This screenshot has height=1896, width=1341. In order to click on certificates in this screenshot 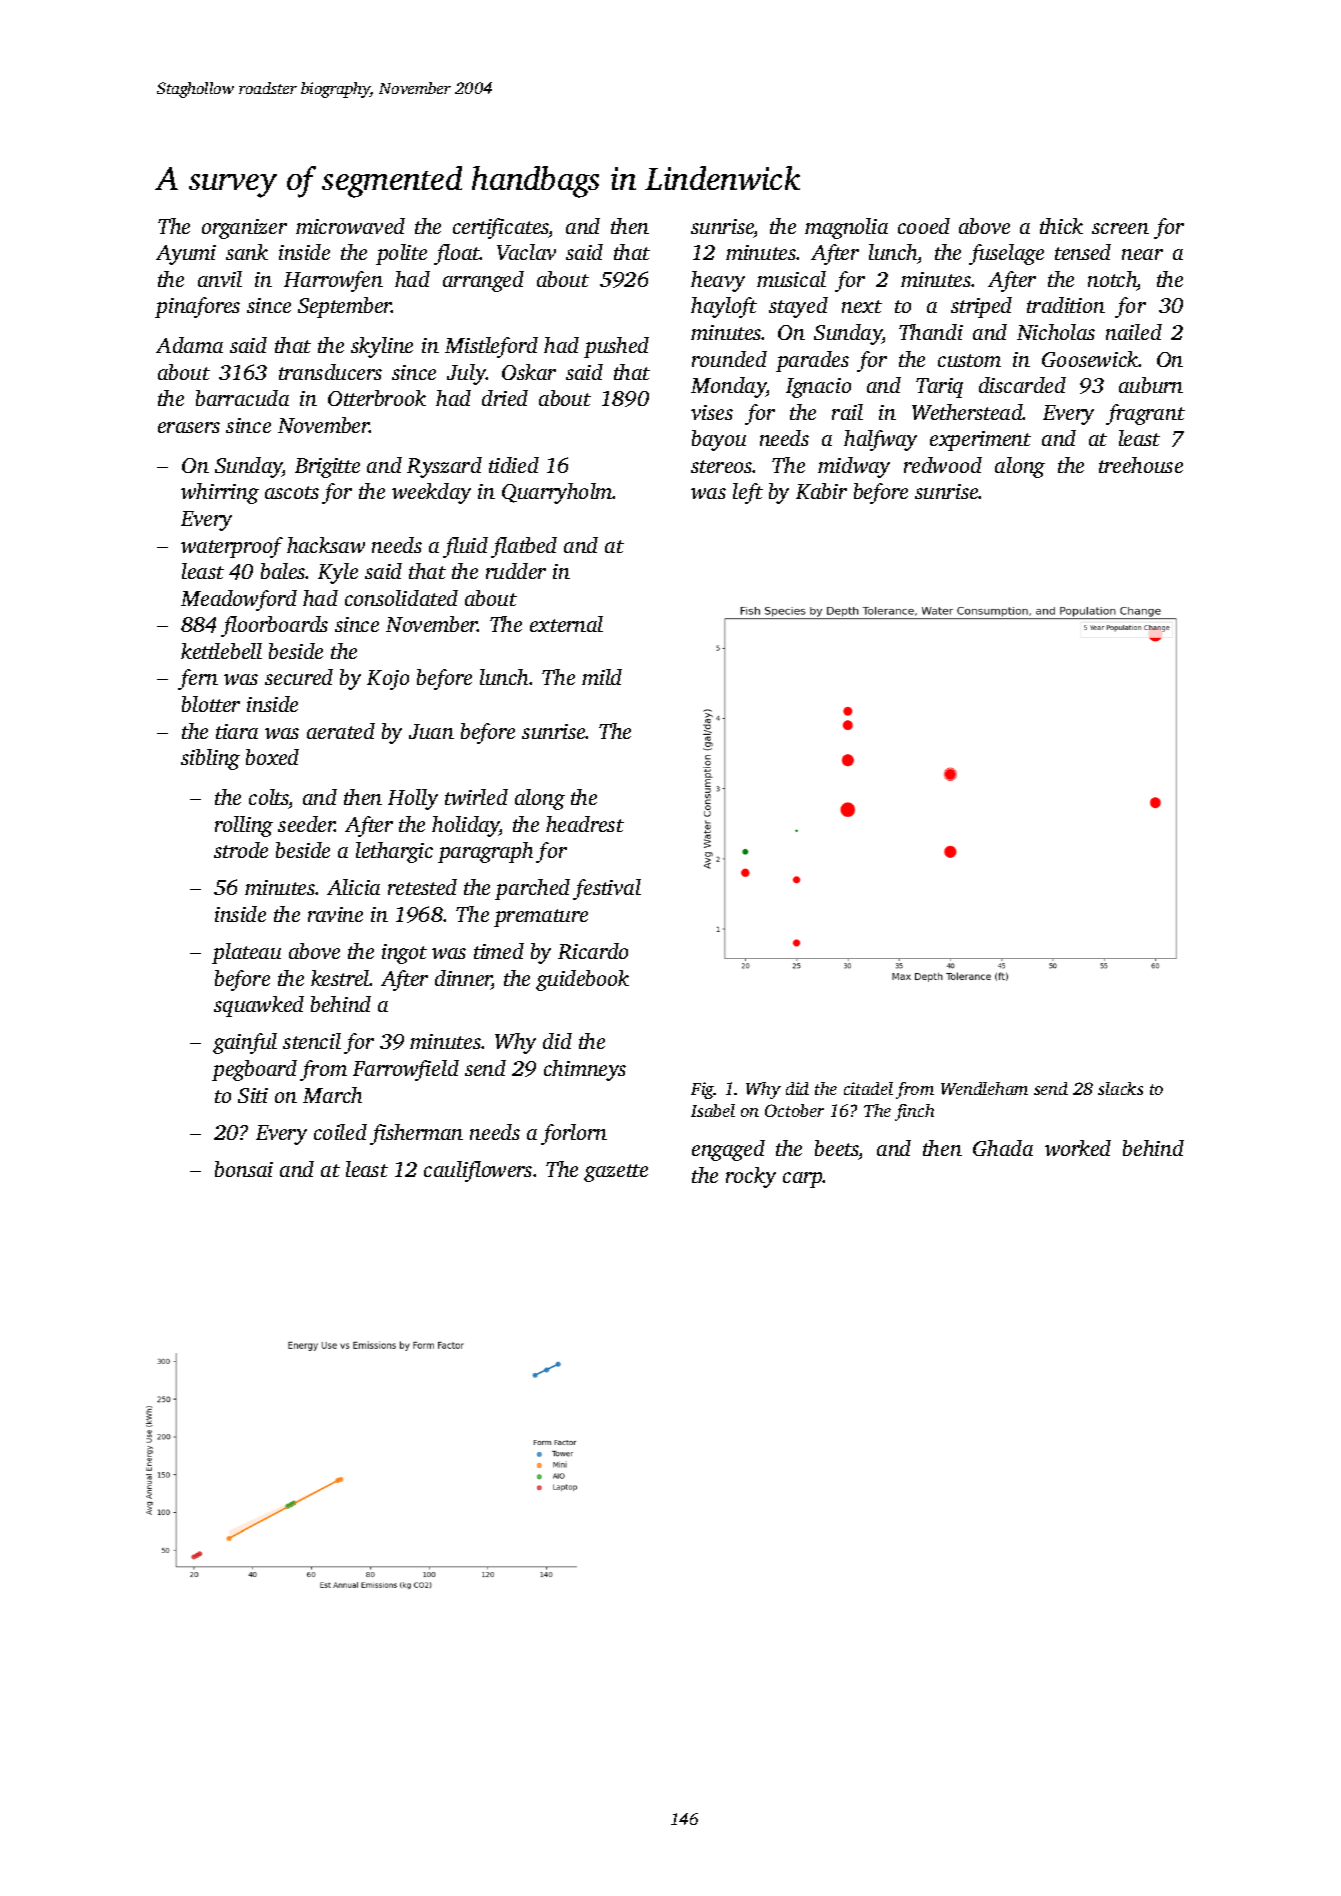, I will do `click(501, 228)`.
